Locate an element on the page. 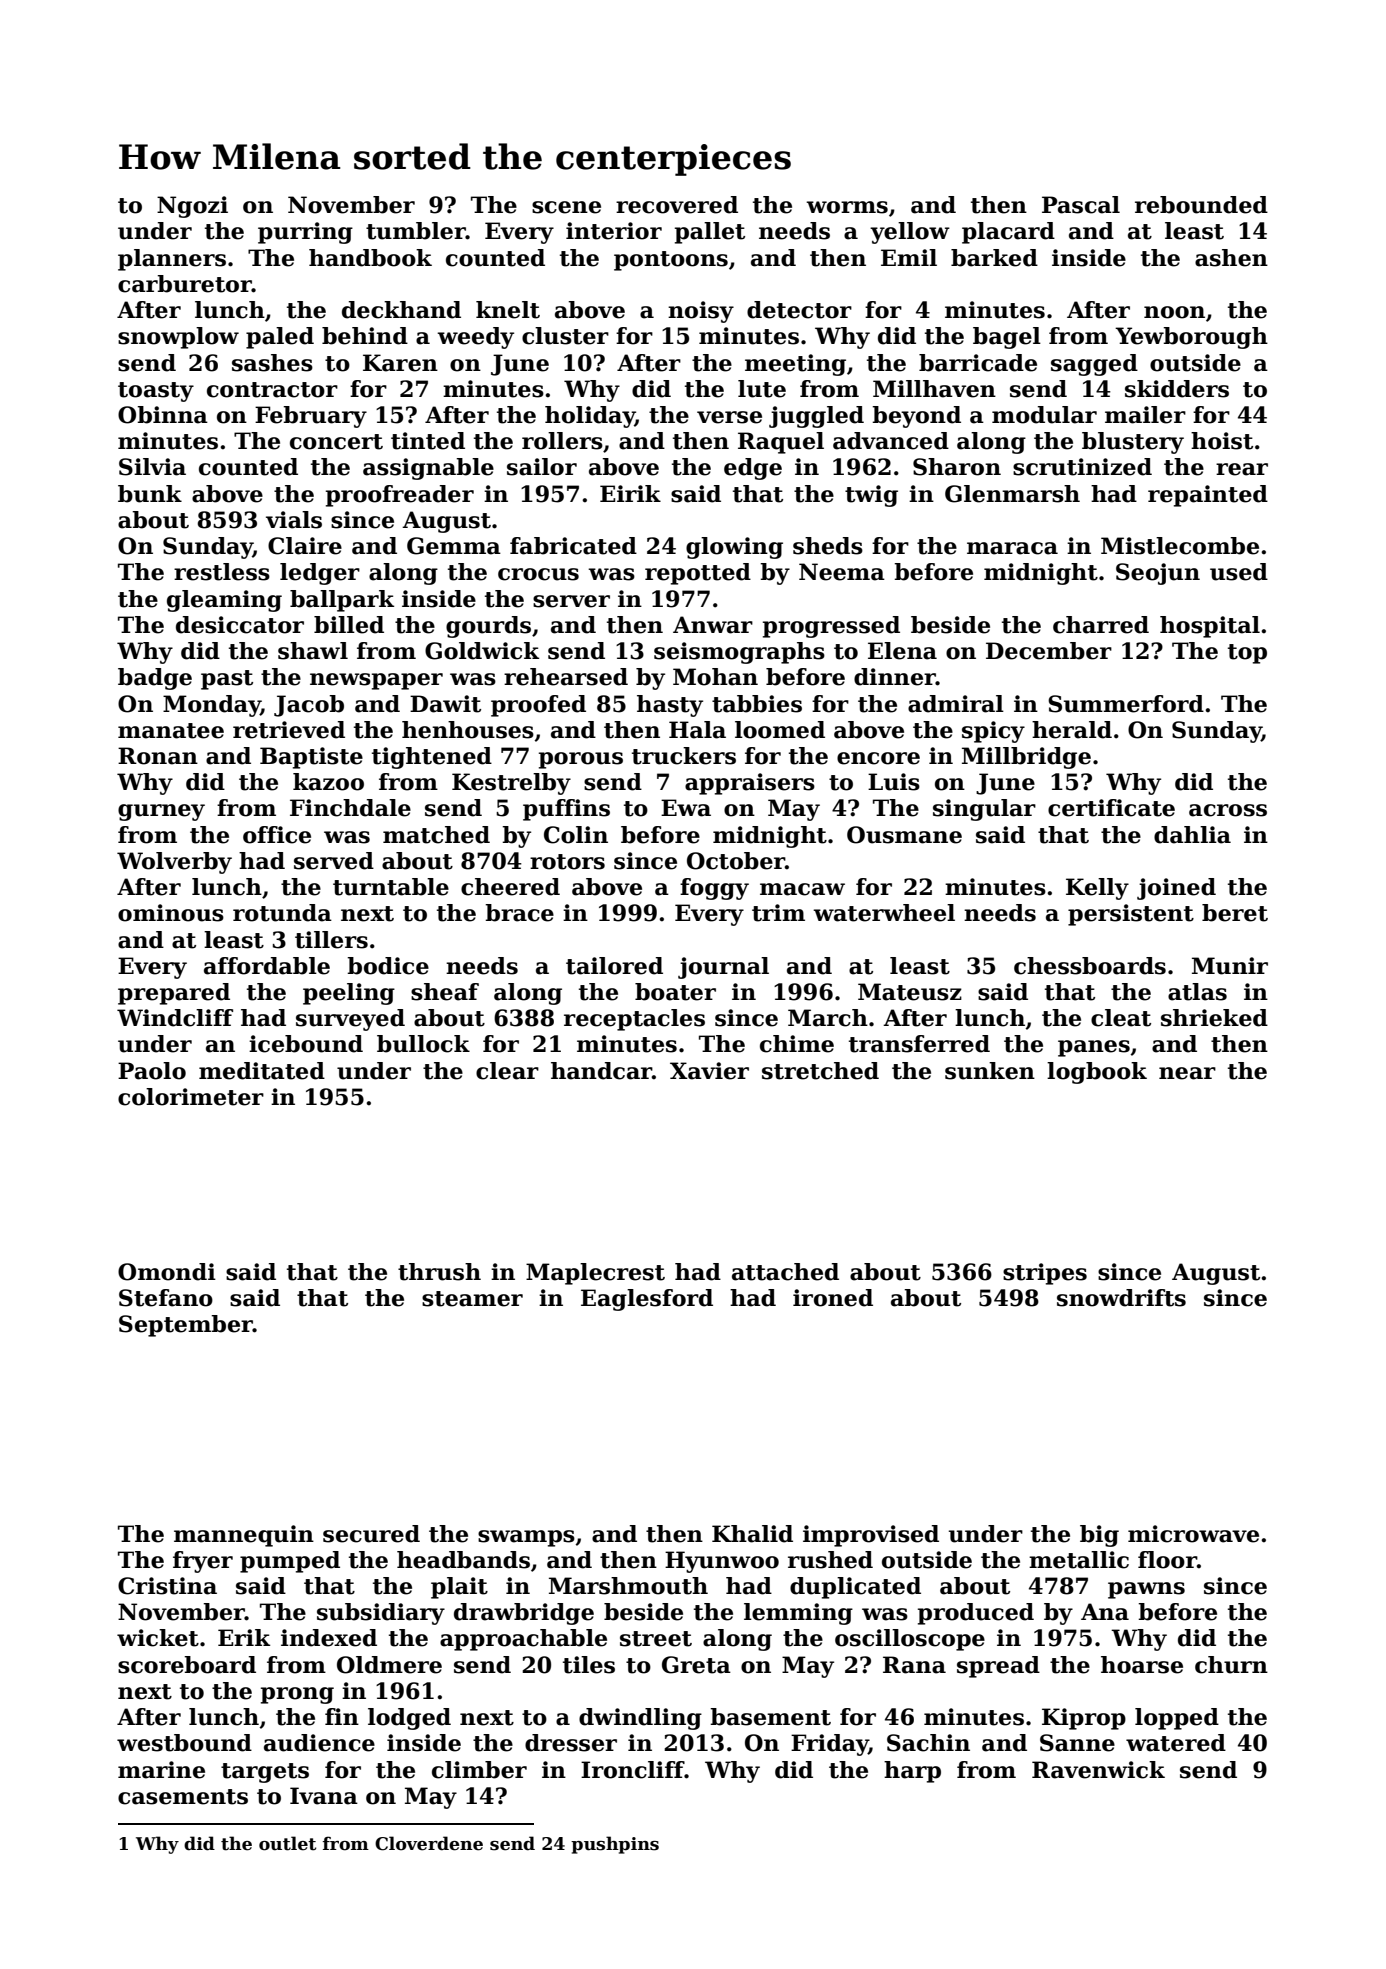 Image resolution: width=1386 pixels, height=1969 pixels. hoist is located at coordinates (1222, 441).
